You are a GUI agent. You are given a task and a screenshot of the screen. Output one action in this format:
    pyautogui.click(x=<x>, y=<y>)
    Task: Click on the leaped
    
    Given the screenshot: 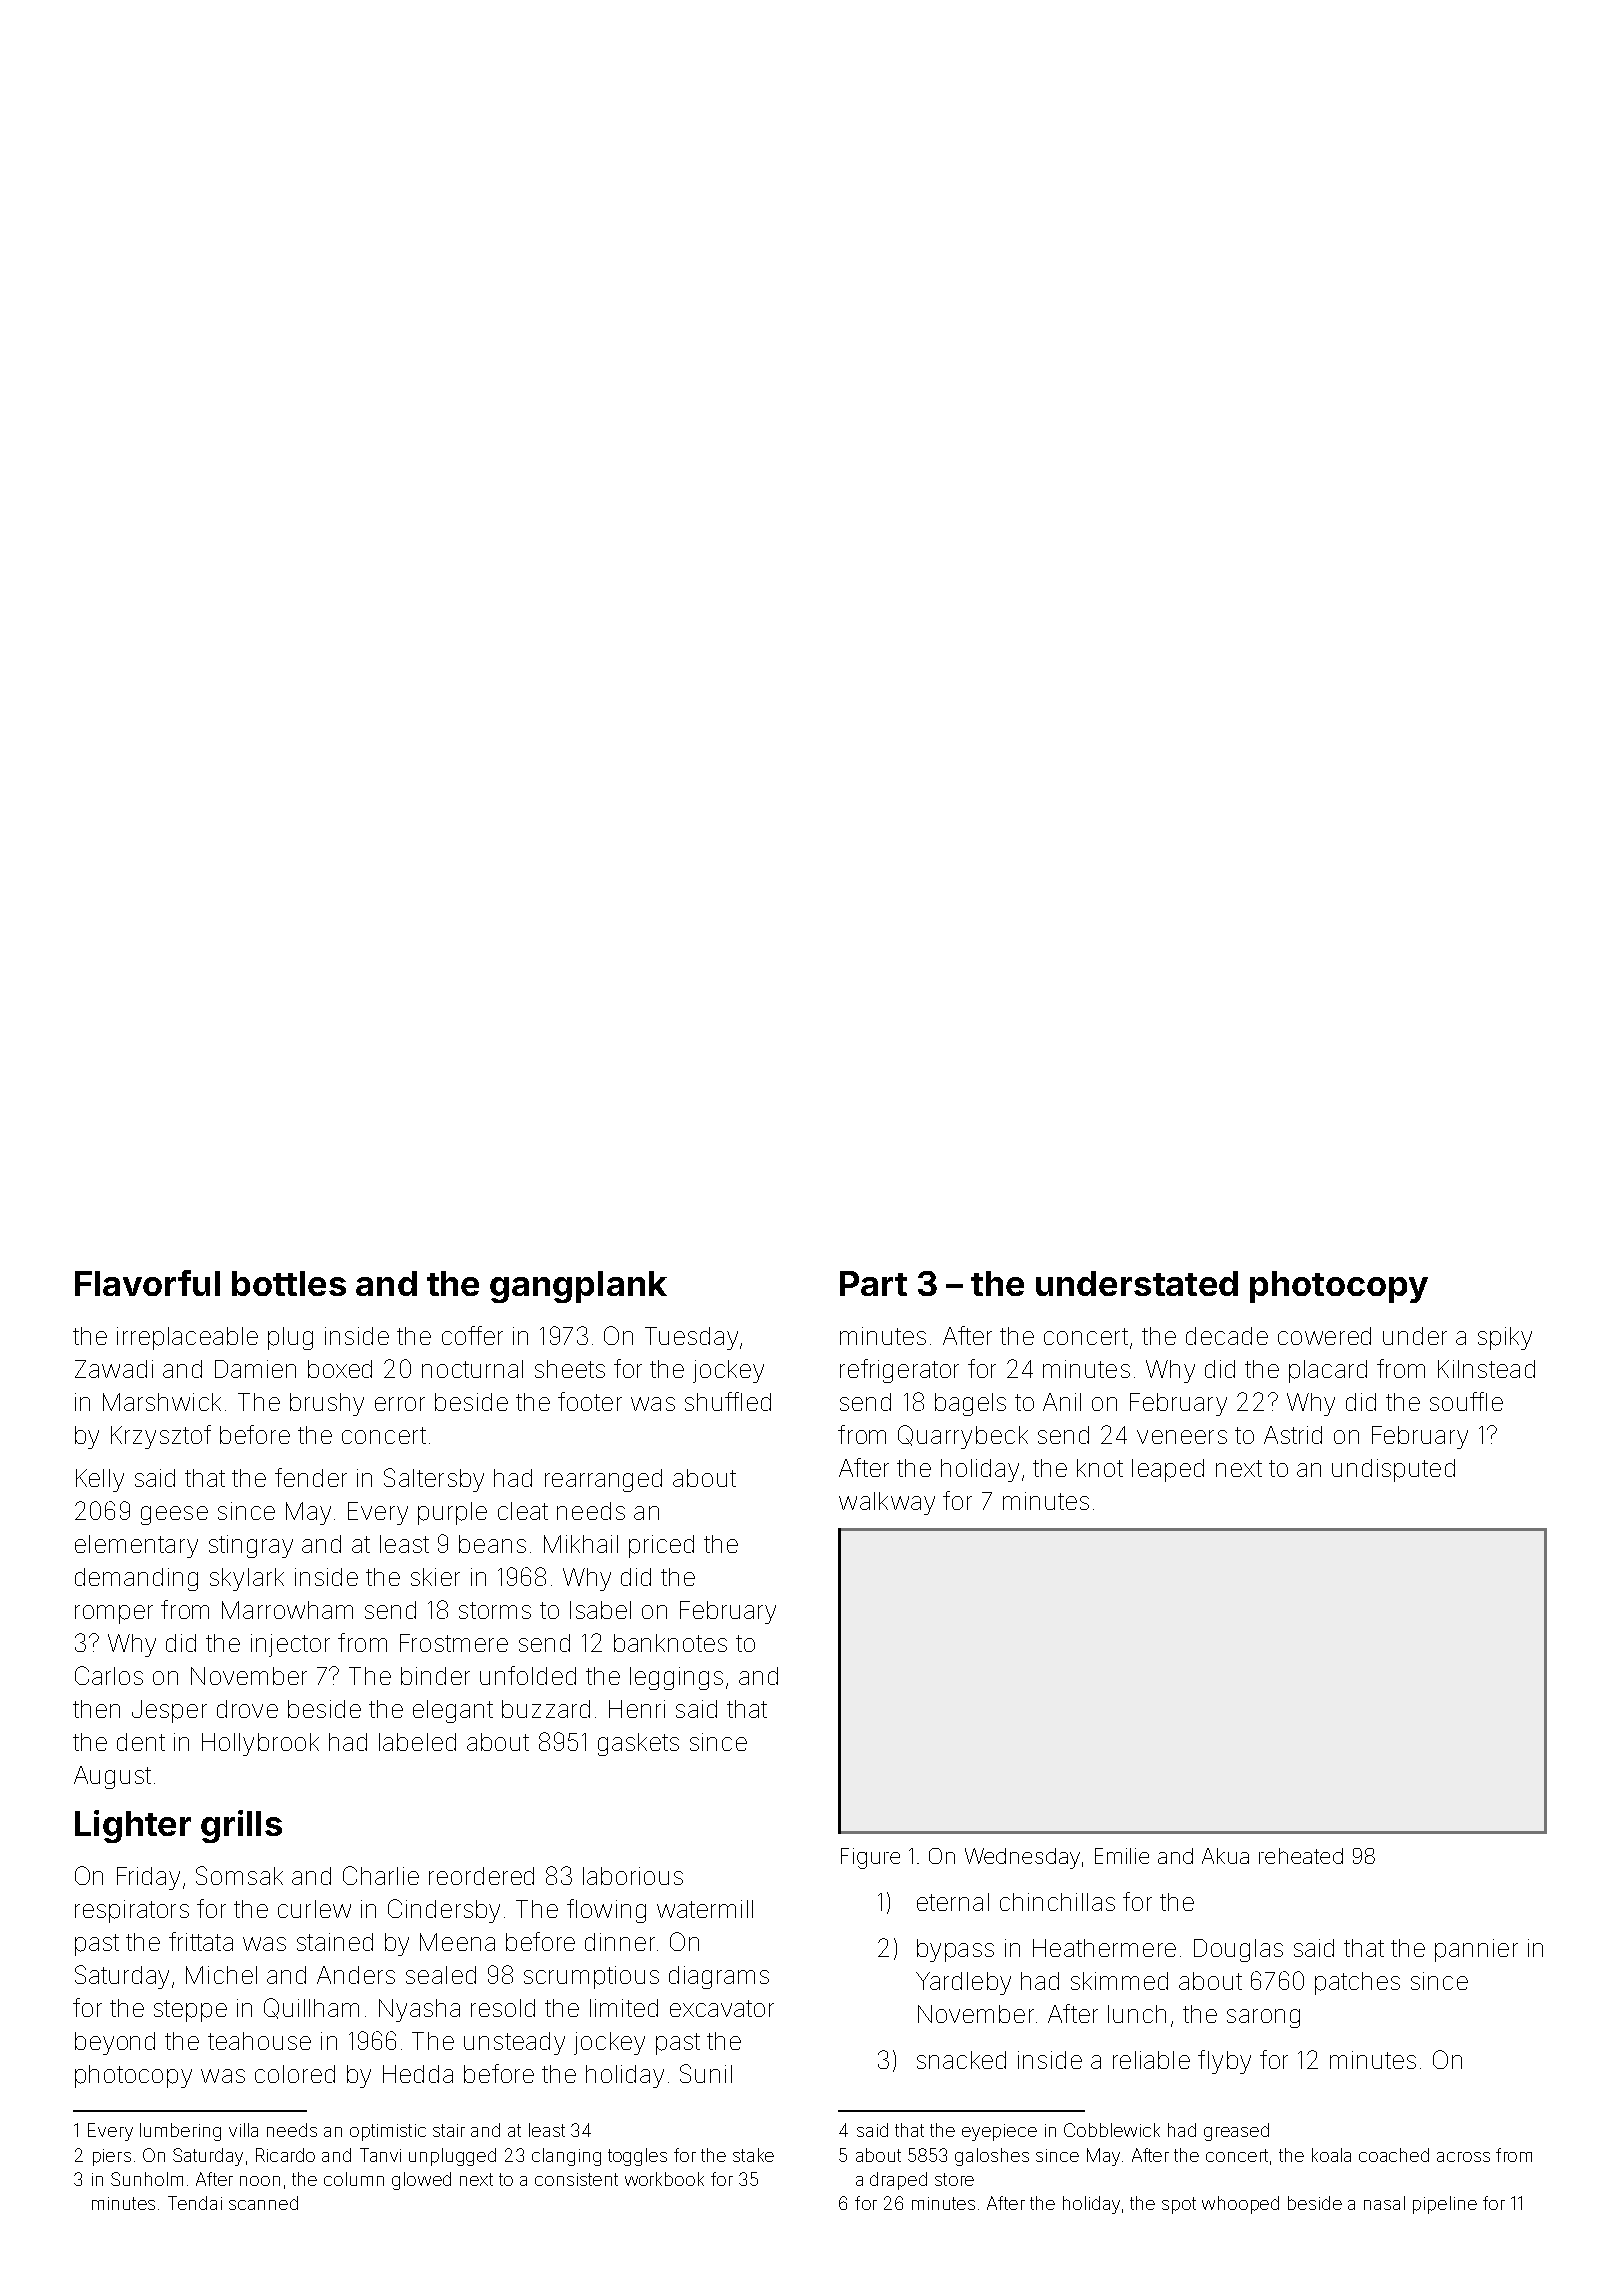 What is the action you would take?
    pyautogui.click(x=1168, y=1470)
